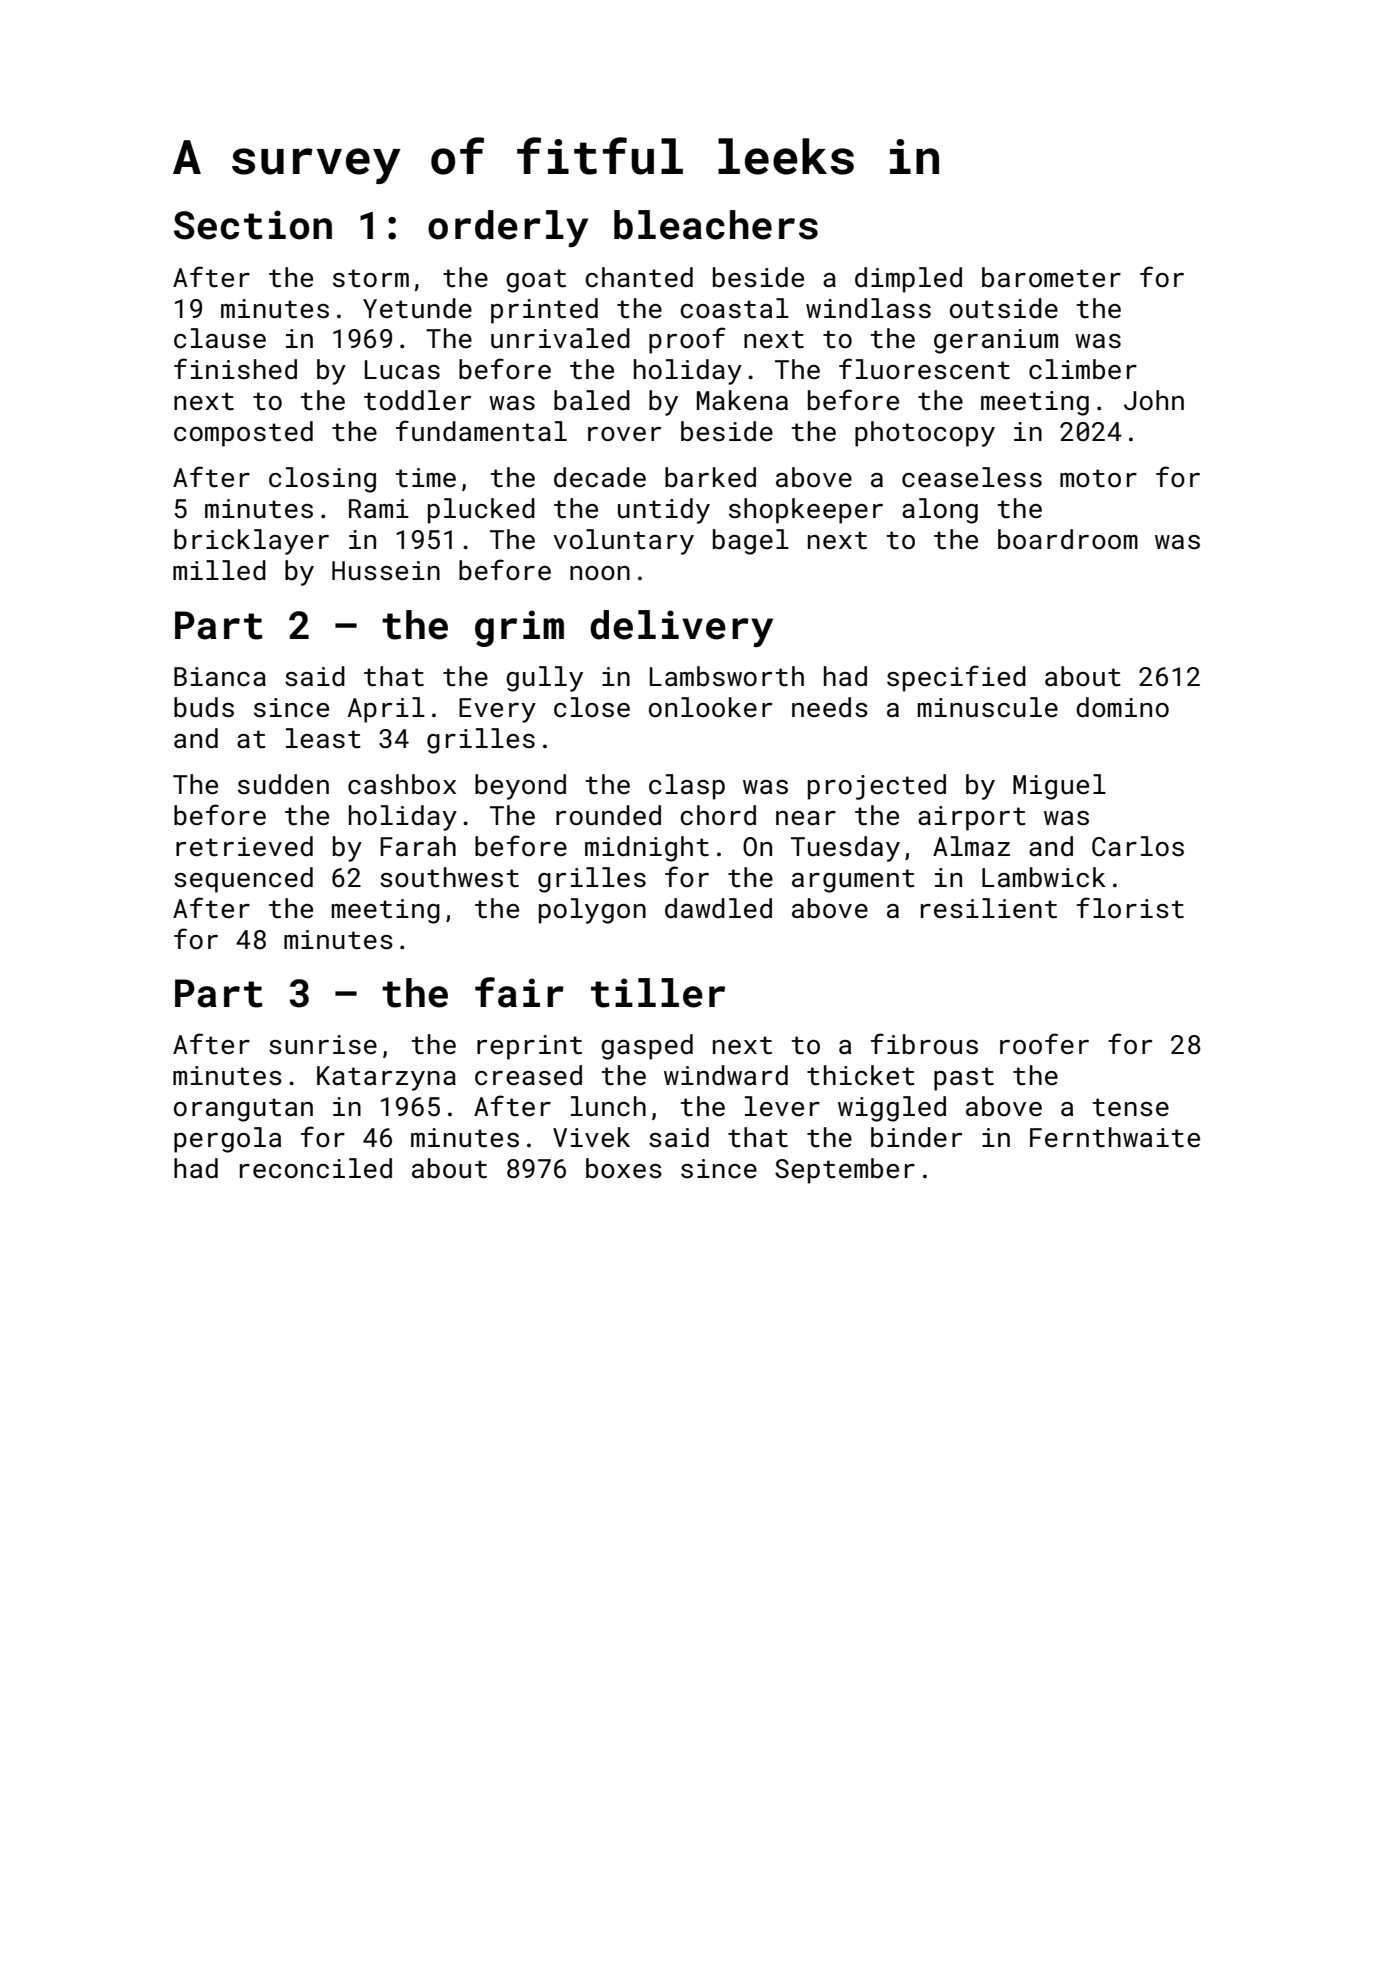 This image has height=1969, width=1386. I want to click on barometer, so click(1051, 277).
